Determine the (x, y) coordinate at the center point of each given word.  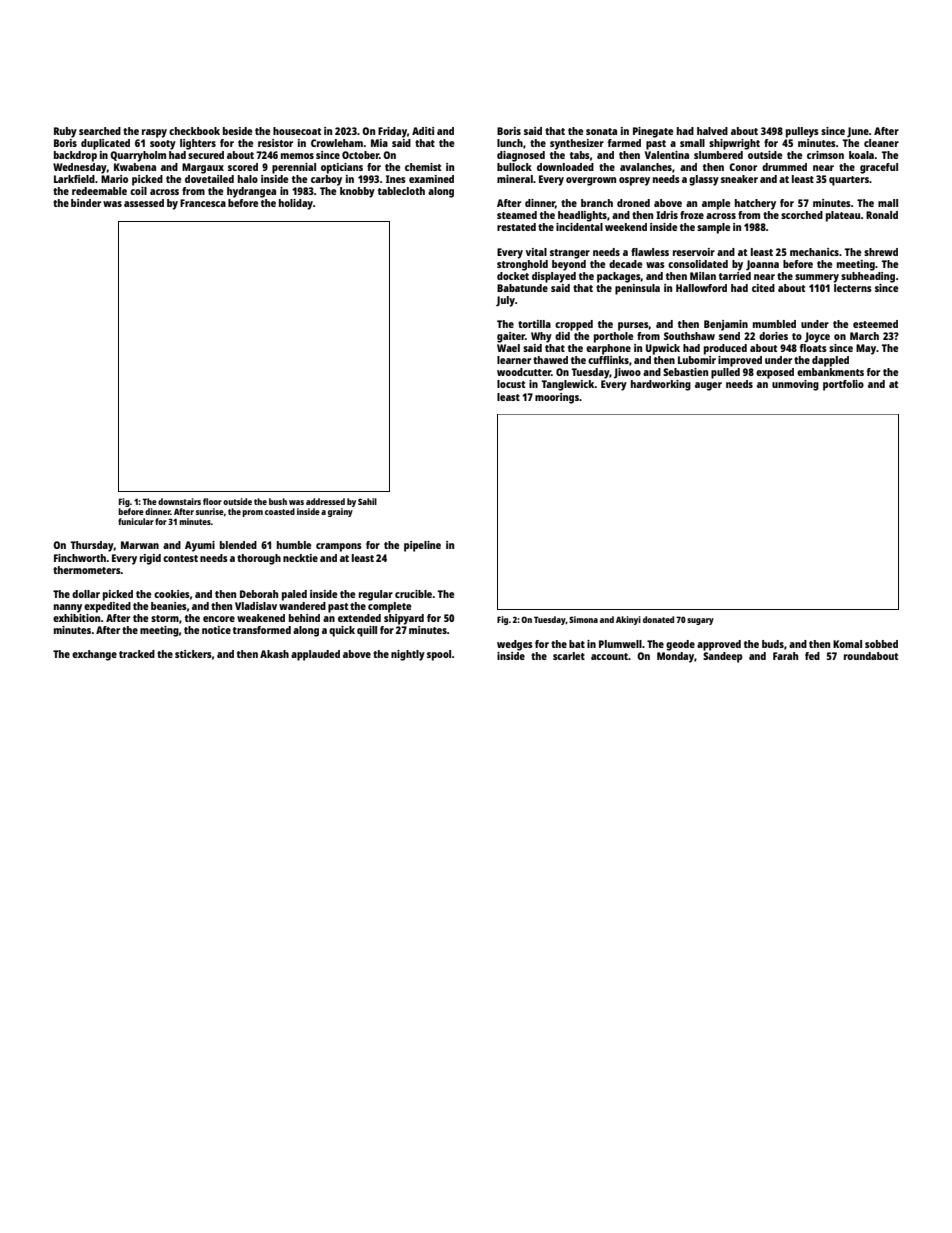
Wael (508, 348)
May (866, 349)
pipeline (422, 546)
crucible (413, 594)
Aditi (423, 131)
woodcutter (524, 372)
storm (165, 618)
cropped (574, 325)
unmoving (795, 385)
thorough (259, 559)
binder (86, 203)
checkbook (194, 131)
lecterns (853, 288)
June (858, 132)
